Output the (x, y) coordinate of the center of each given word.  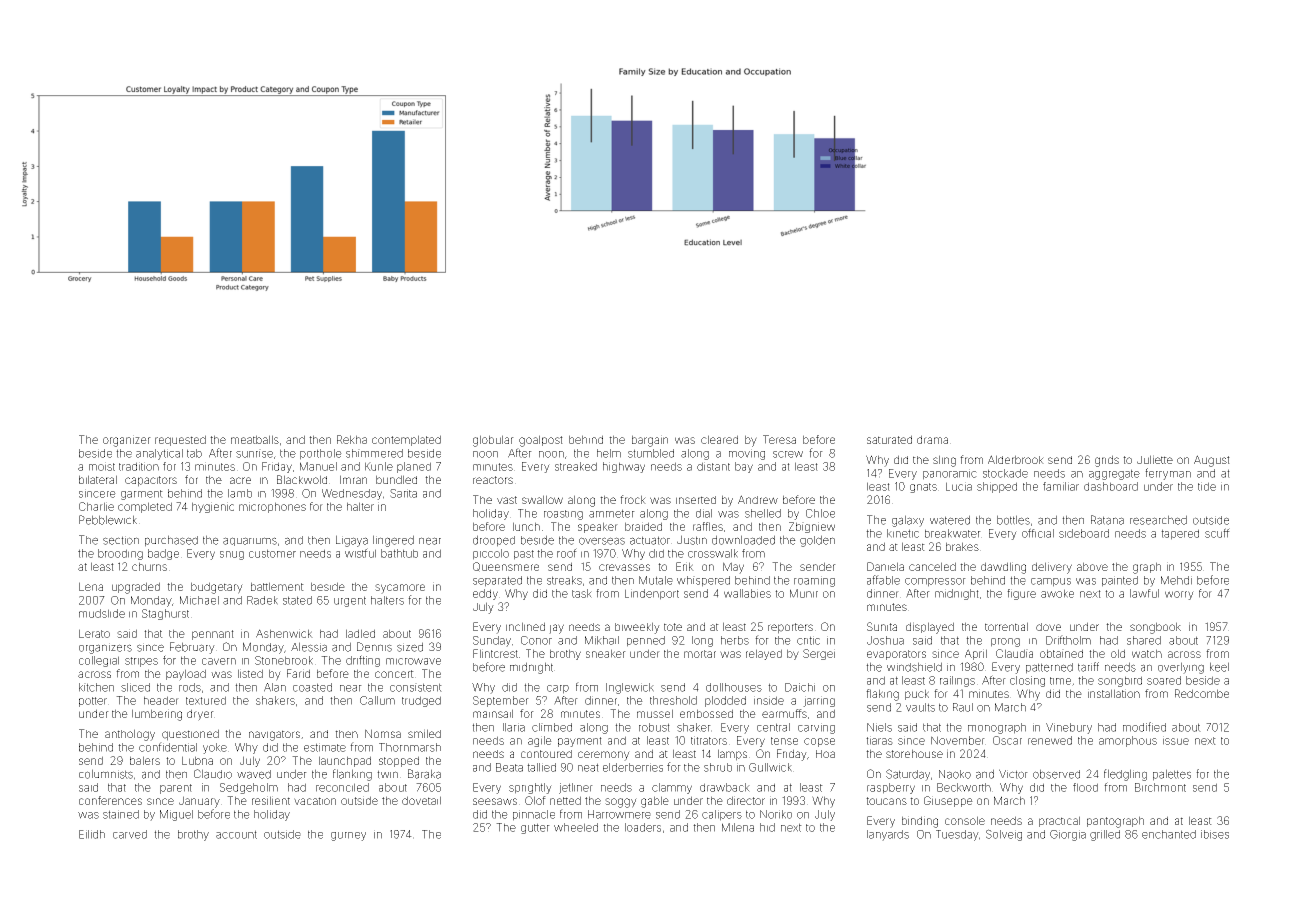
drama (932, 439)
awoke (1057, 593)
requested (180, 440)
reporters (790, 628)
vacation (315, 801)
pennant (213, 635)
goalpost (541, 441)
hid (767, 827)
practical (1059, 821)
